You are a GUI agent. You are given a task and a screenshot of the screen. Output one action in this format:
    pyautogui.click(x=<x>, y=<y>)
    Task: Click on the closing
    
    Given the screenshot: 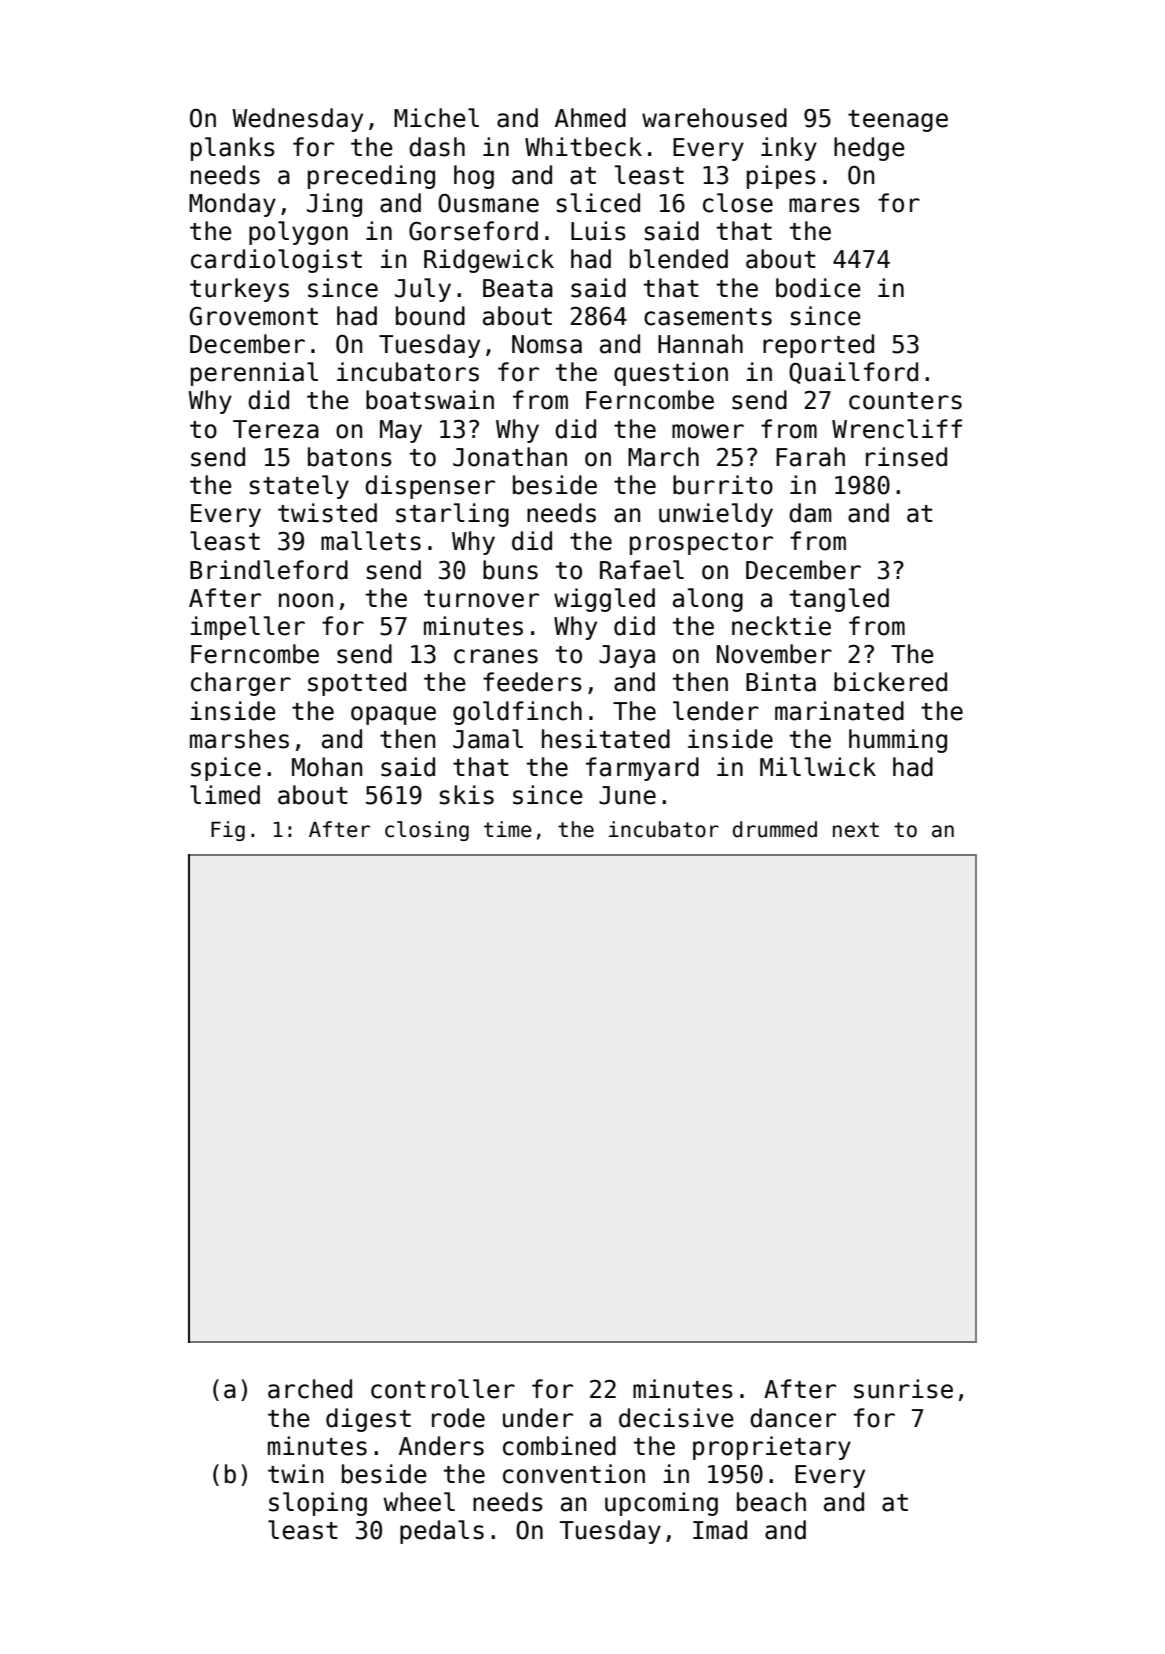 What is the action you would take?
    pyautogui.click(x=427, y=831)
